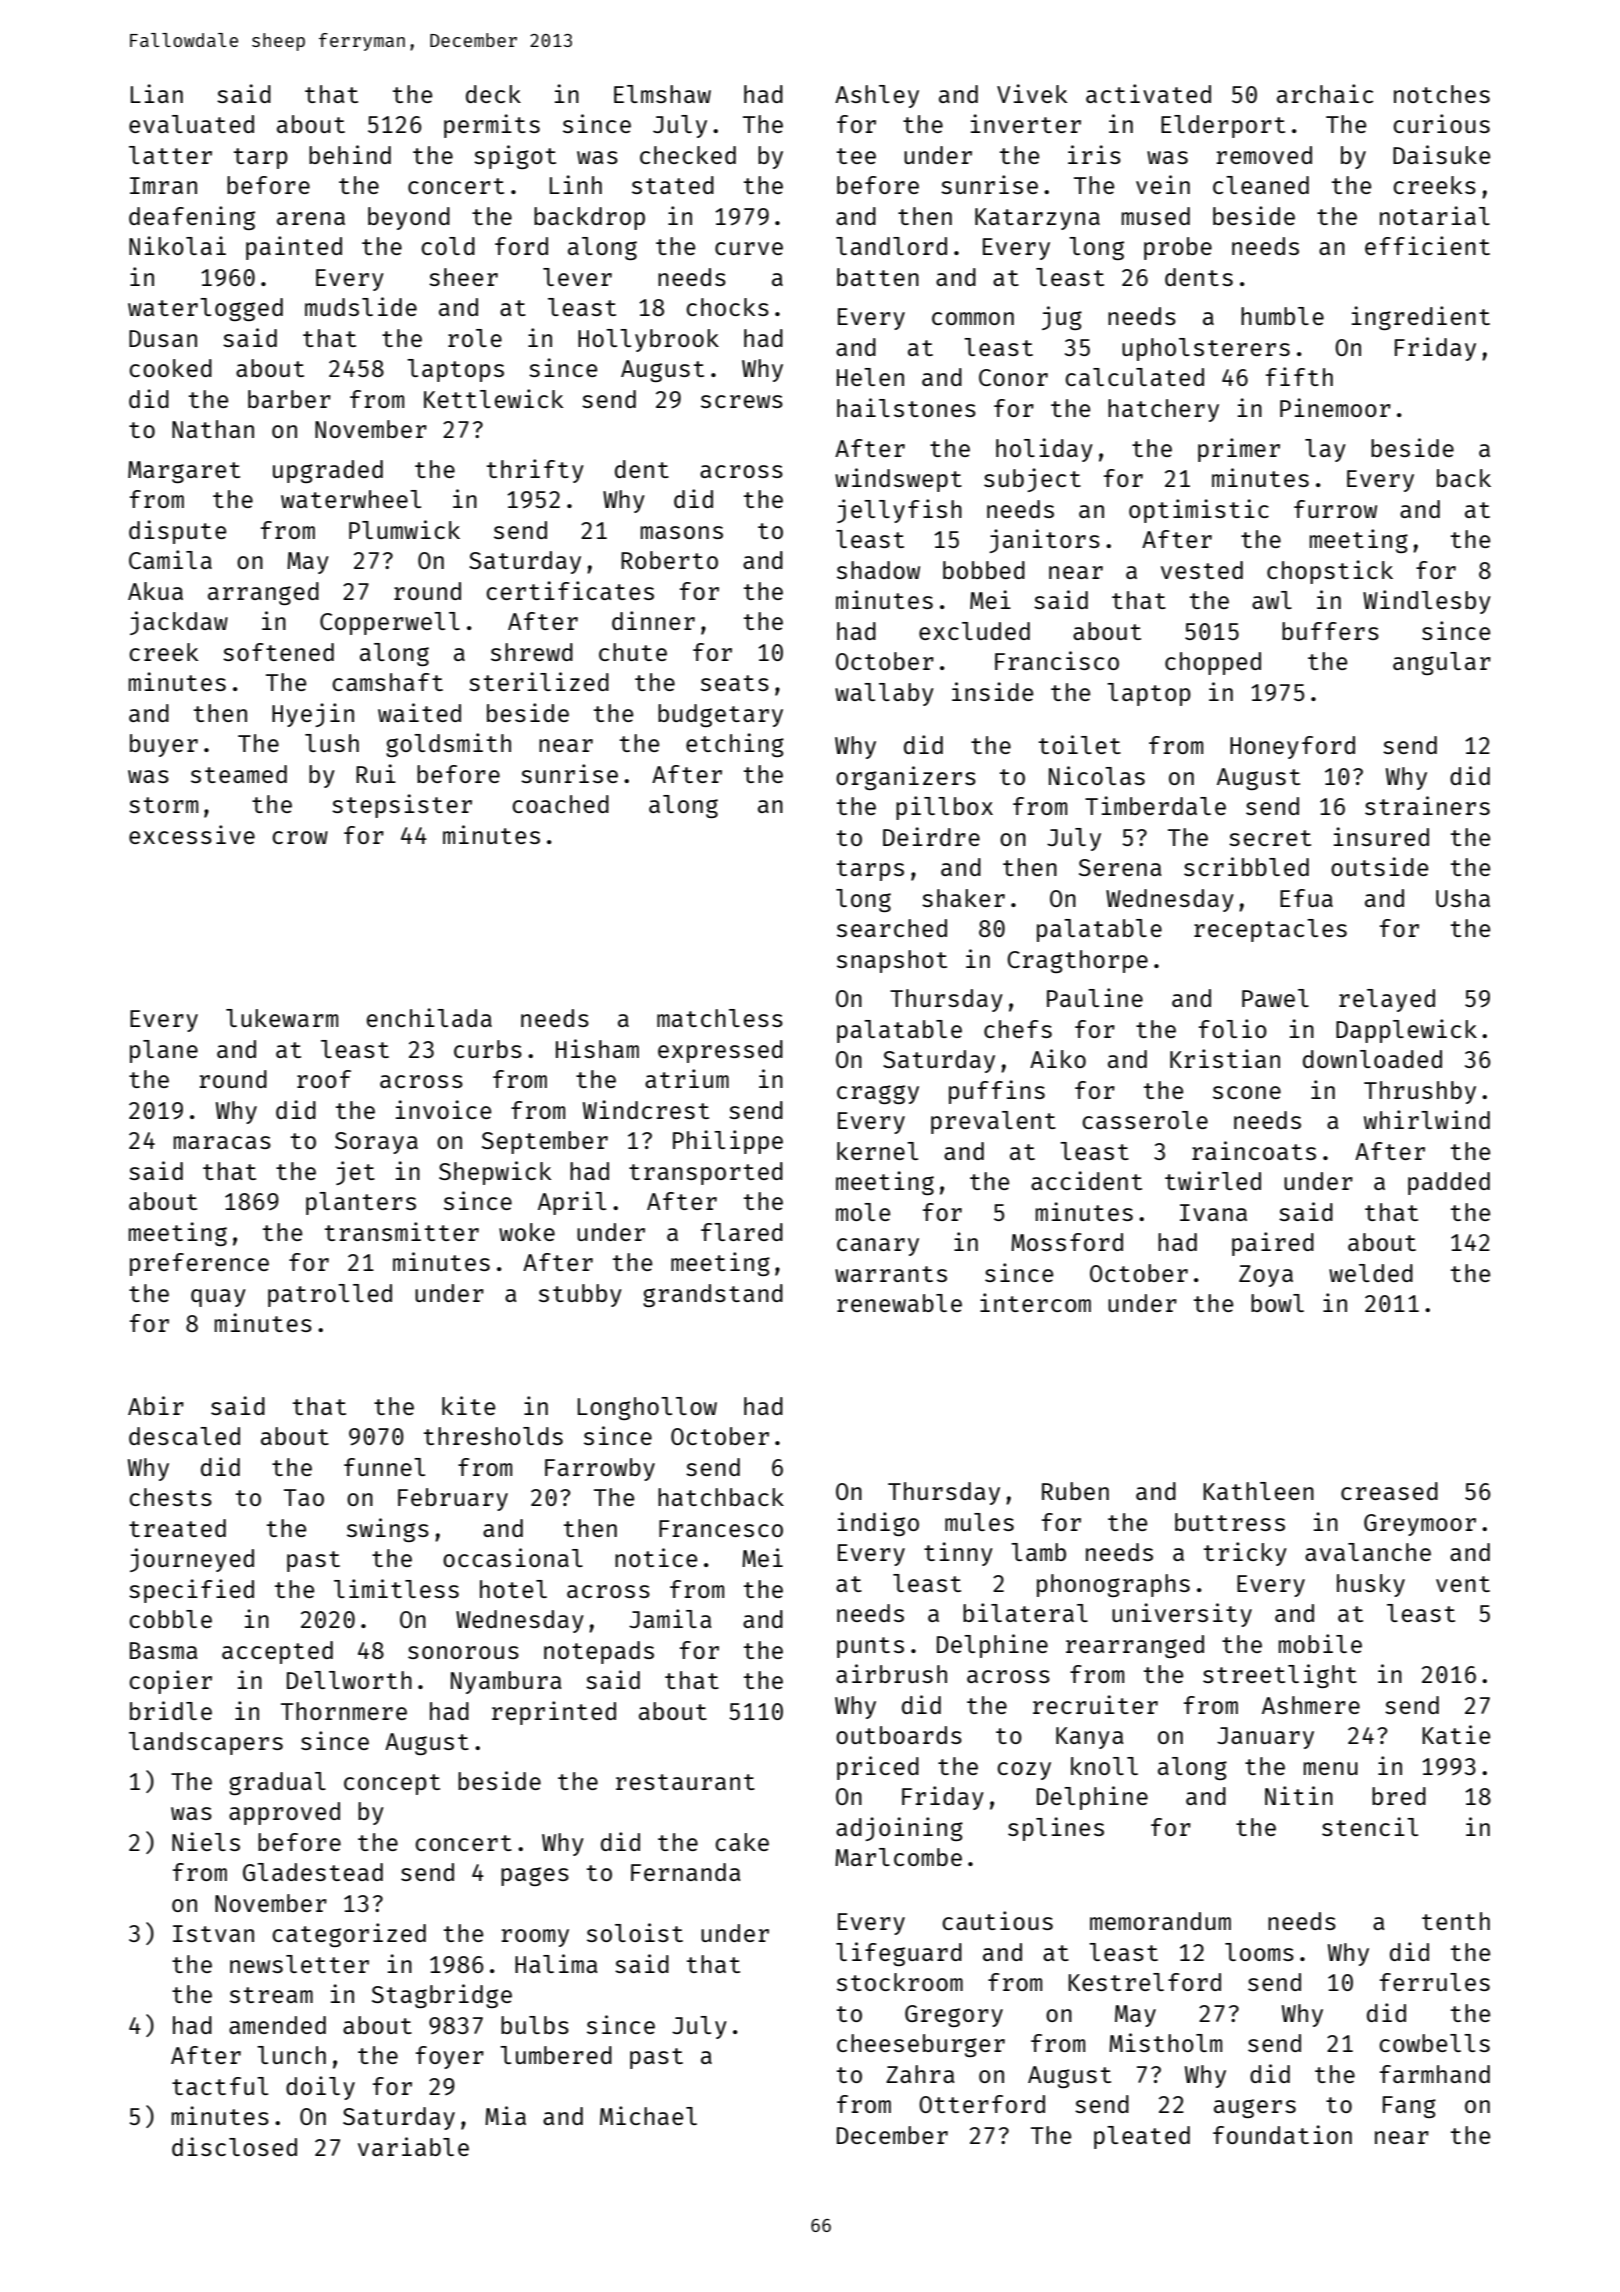 This document has height=2292, width=1620. I want to click on Ruben, so click(1075, 1491).
